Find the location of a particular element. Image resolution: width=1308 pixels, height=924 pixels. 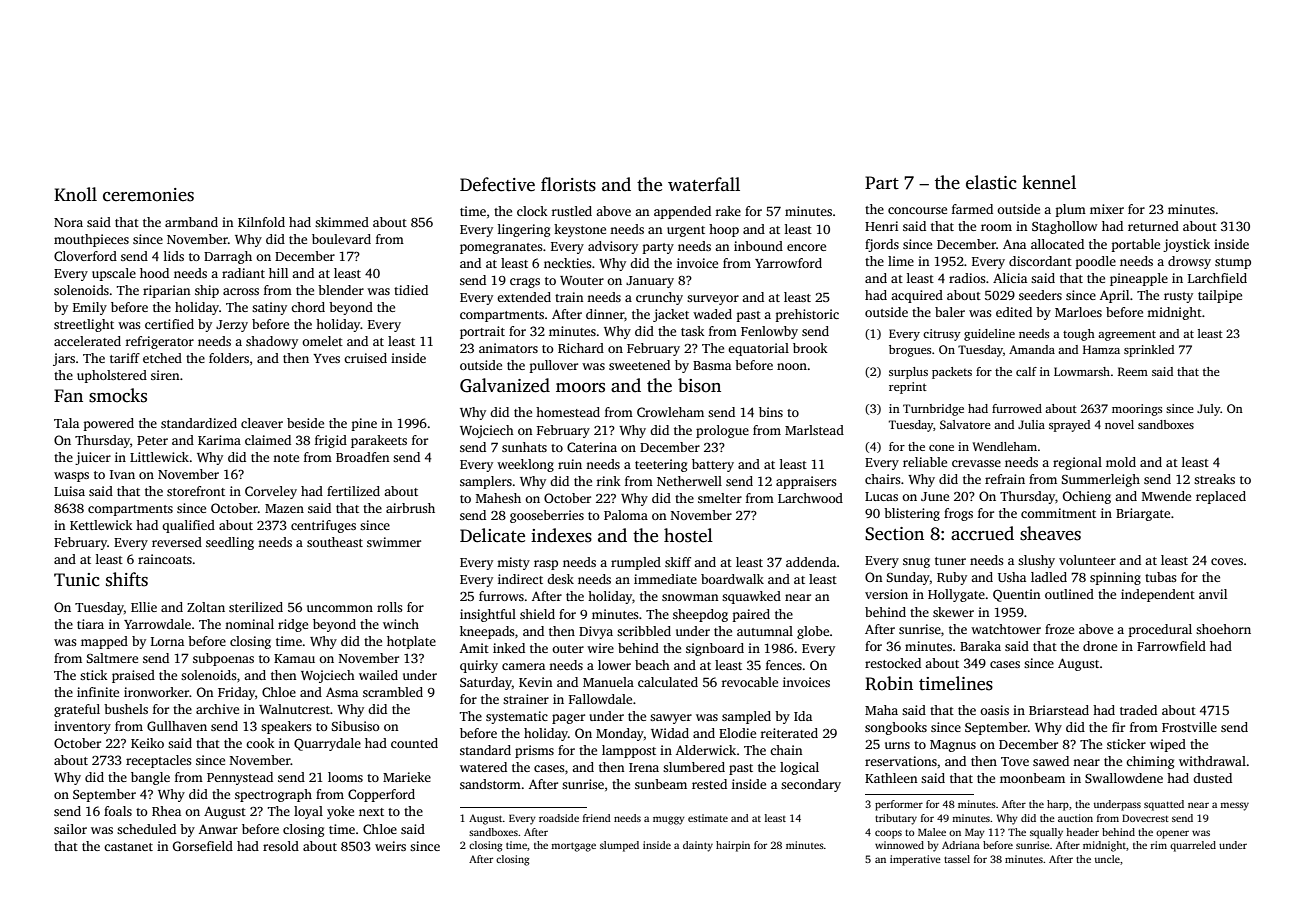

Divya is located at coordinates (596, 632).
